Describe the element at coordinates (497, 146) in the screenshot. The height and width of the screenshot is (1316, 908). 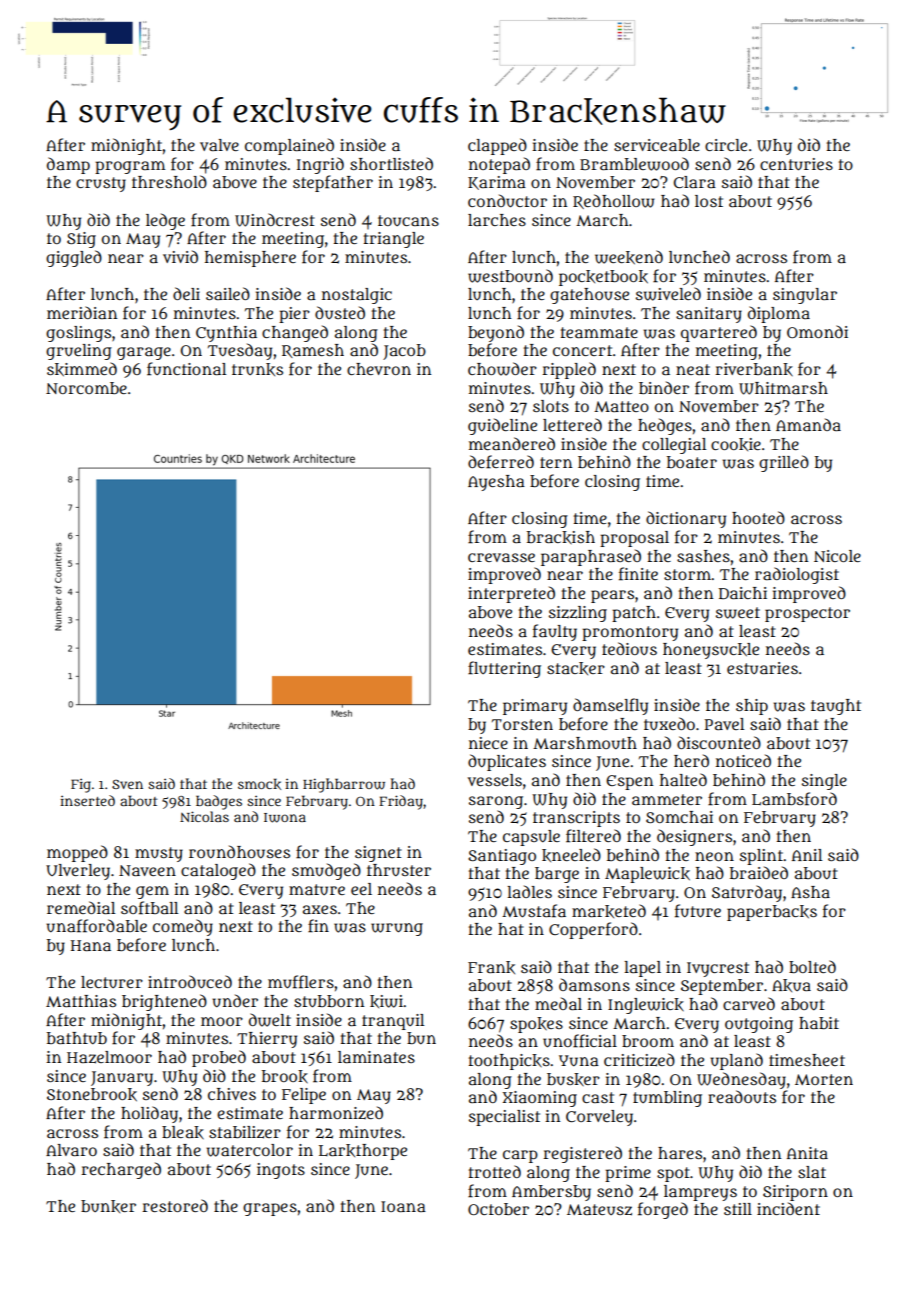
I see `clapped` at that location.
